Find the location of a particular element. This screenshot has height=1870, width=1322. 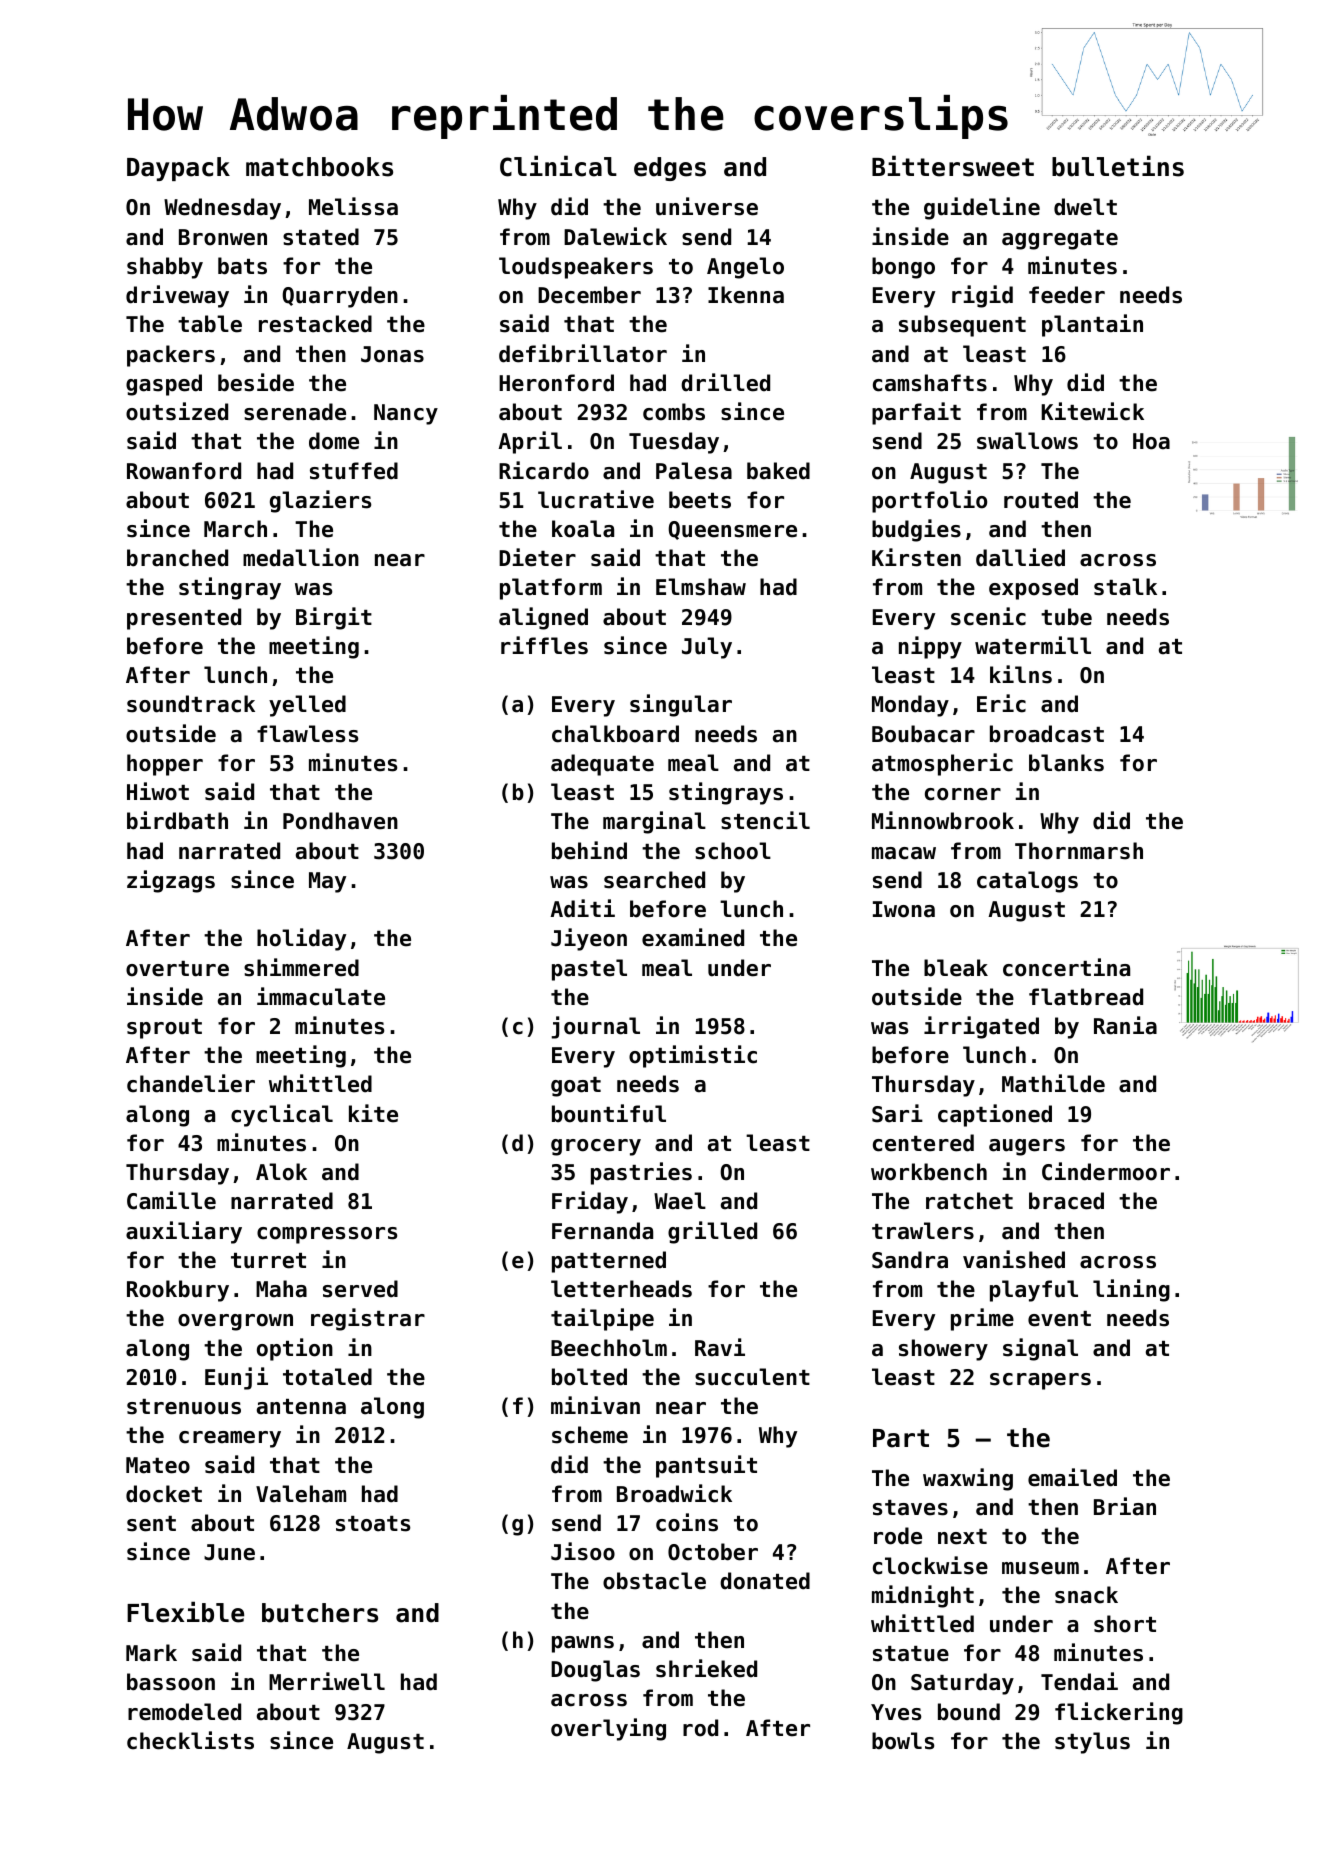

augers is located at coordinates (1027, 1147).
